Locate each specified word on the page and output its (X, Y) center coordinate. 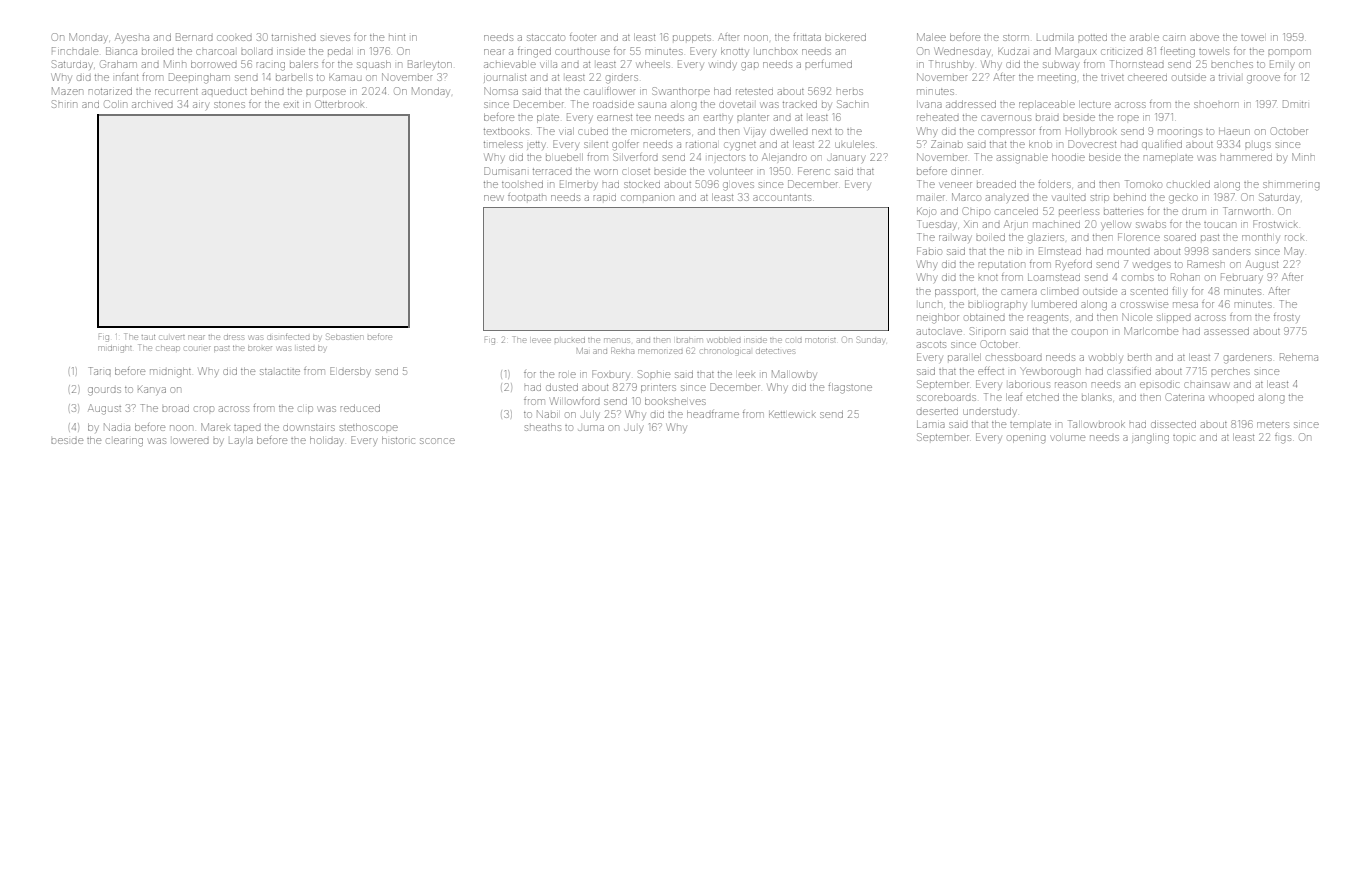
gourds (104, 391)
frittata (807, 37)
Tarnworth (1246, 211)
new (494, 198)
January (846, 159)
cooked (234, 38)
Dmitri (1295, 104)
